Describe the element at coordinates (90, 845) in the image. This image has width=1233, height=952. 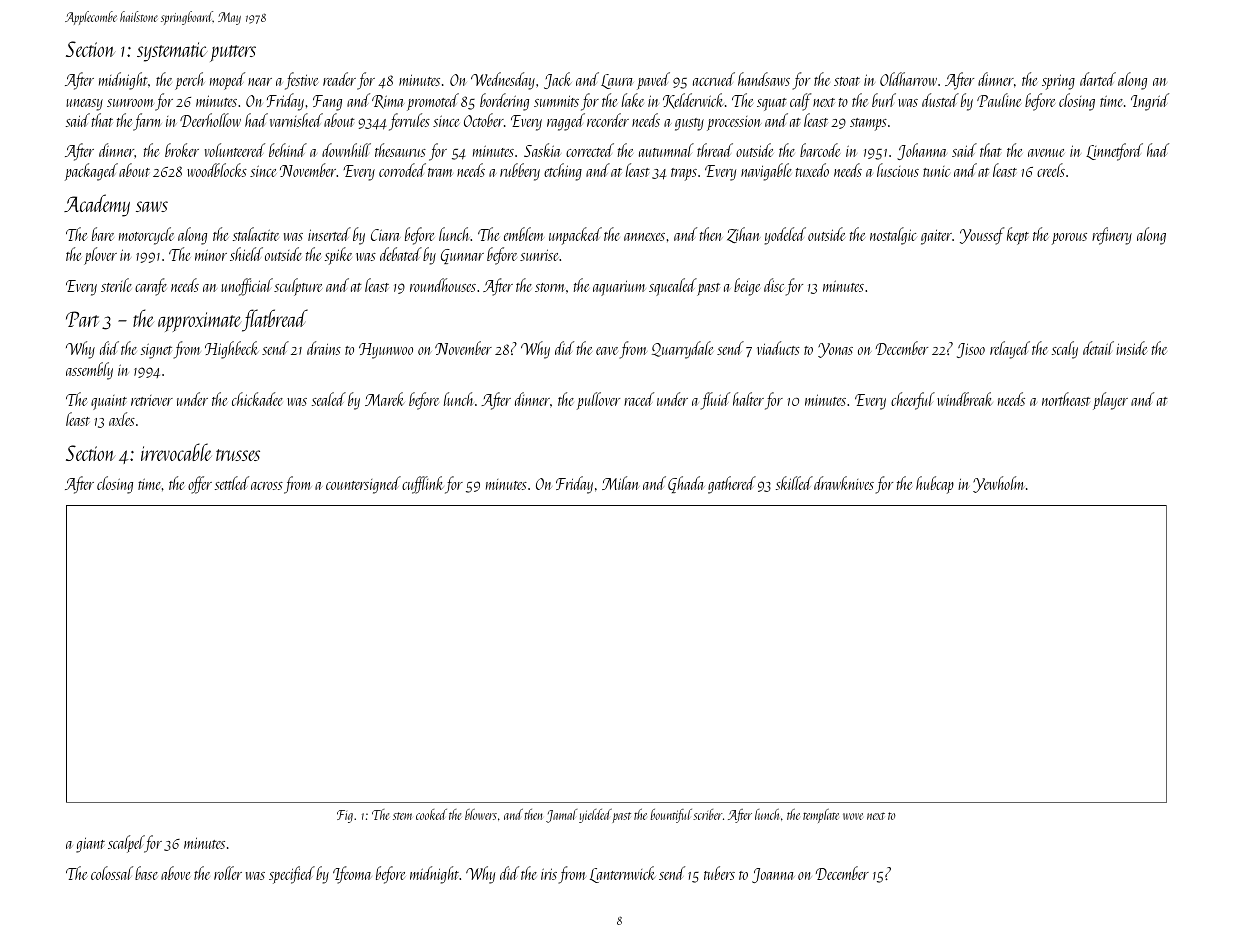
I see `giant` at that location.
